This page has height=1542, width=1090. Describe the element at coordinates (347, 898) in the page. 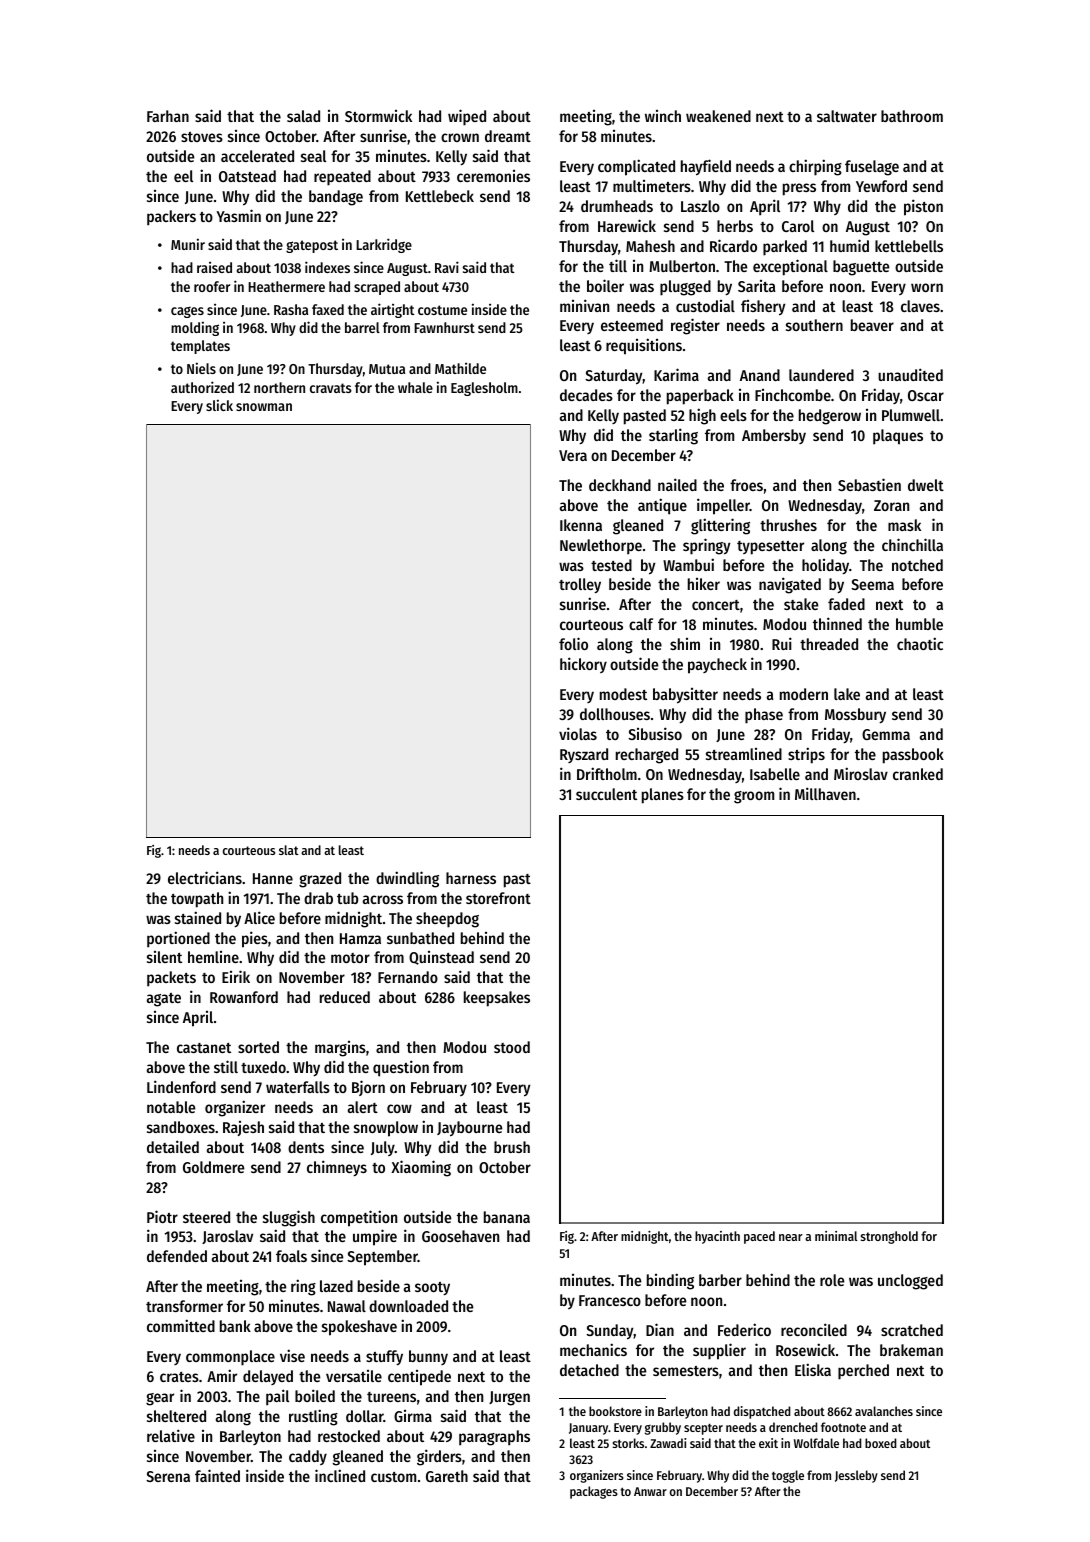

I see `tub` at that location.
